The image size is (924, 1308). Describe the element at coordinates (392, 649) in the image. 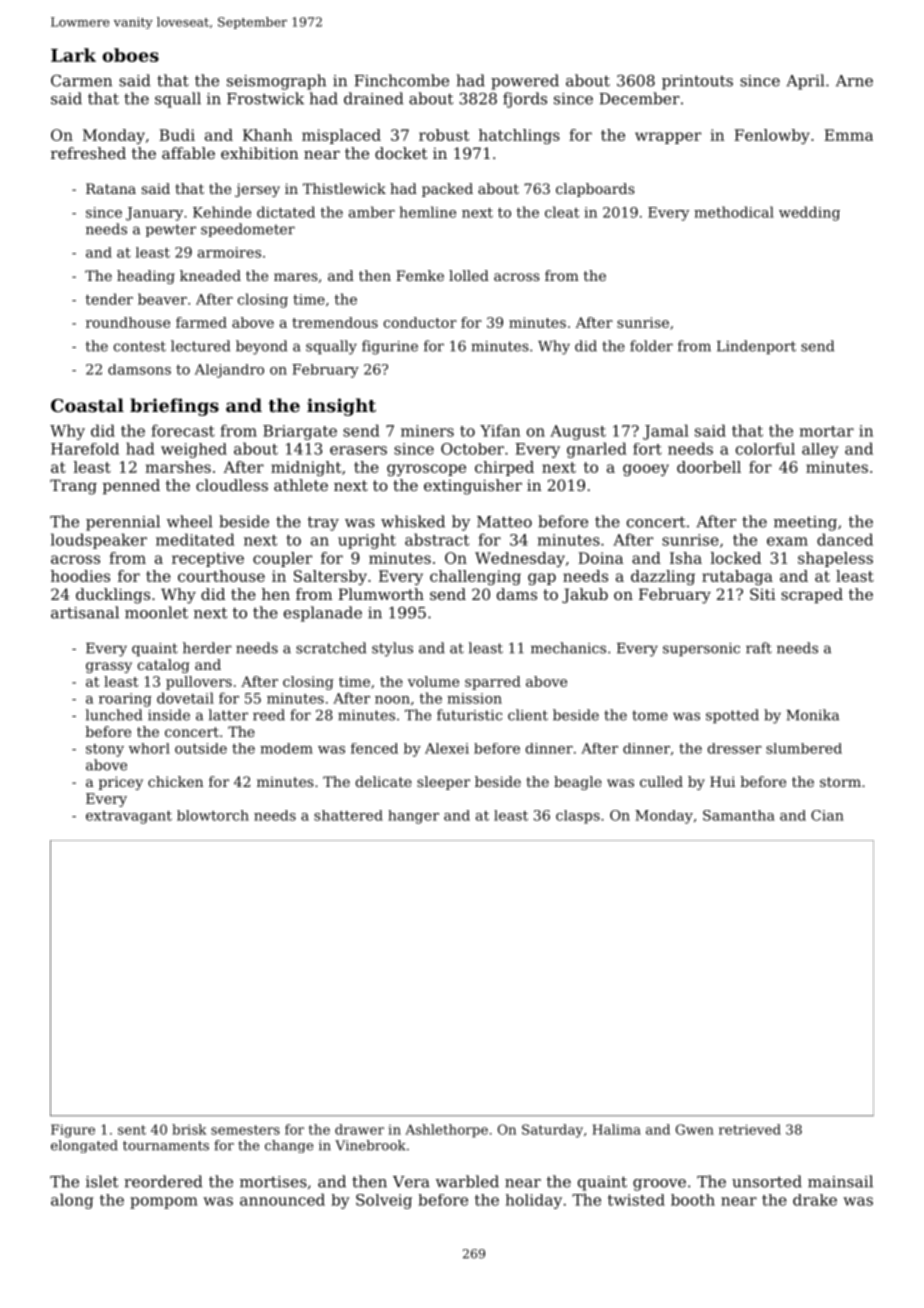

I see `stylus` at that location.
